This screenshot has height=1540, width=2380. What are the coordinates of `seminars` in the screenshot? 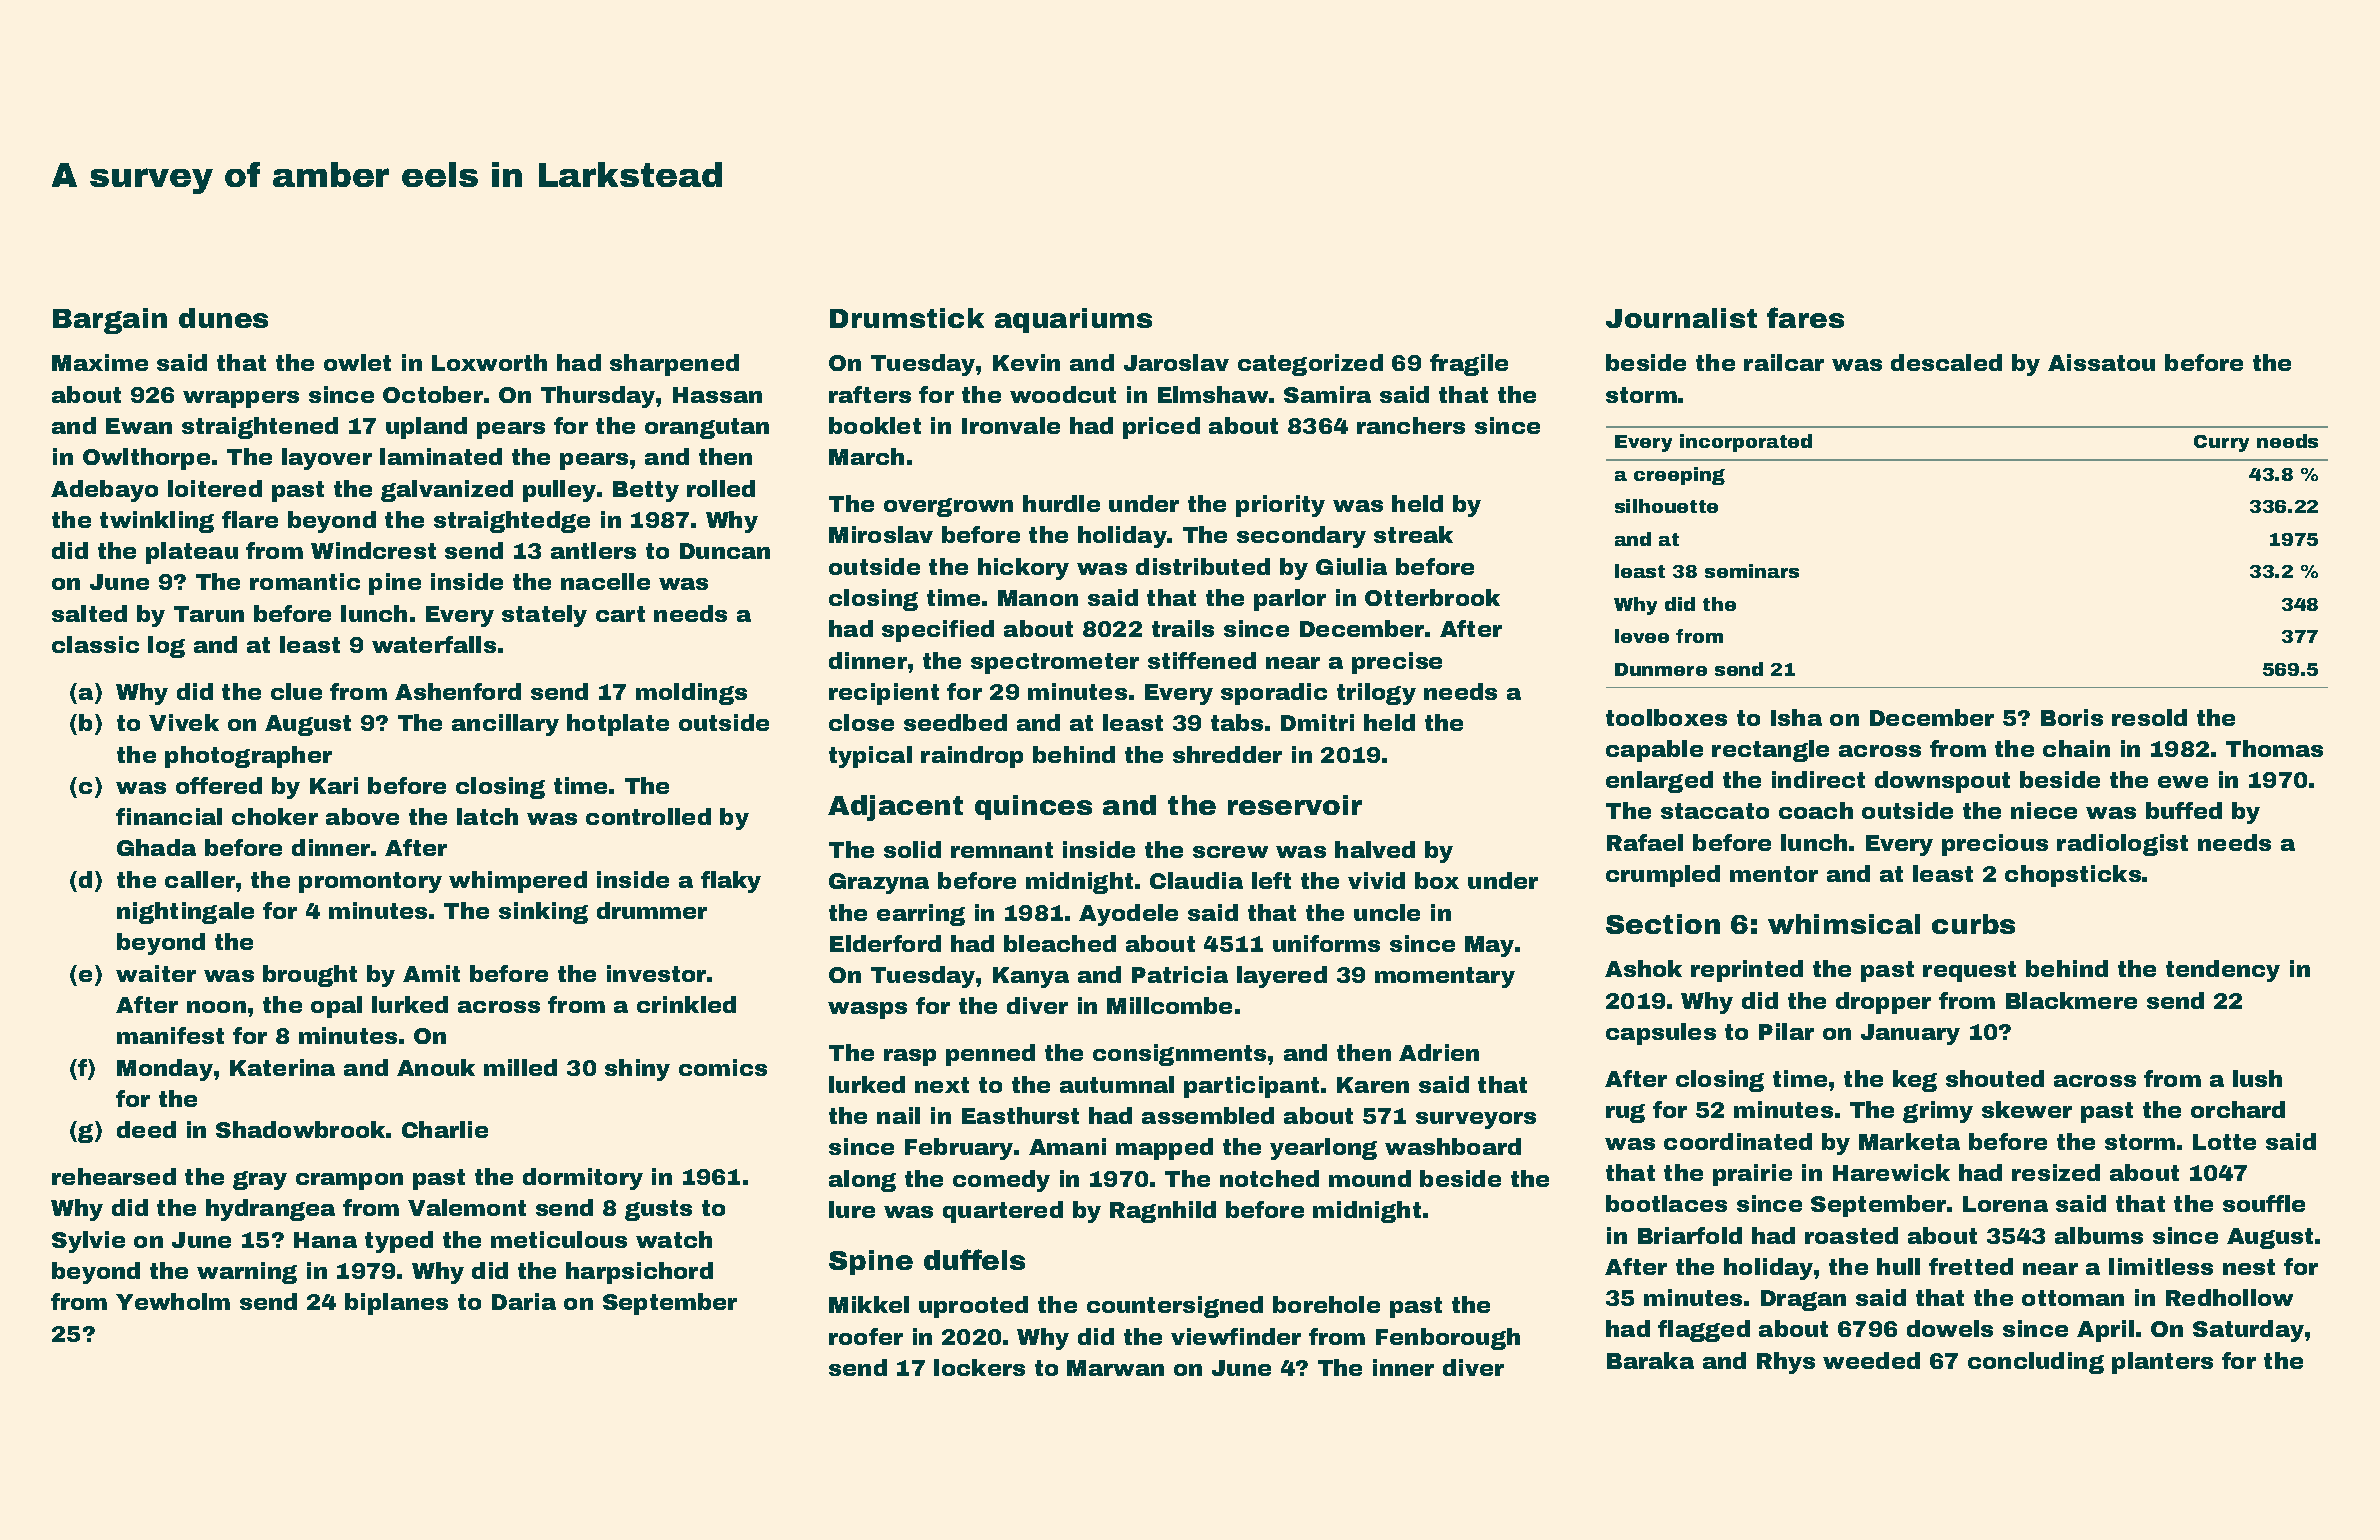 It's located at (1752, 571).
